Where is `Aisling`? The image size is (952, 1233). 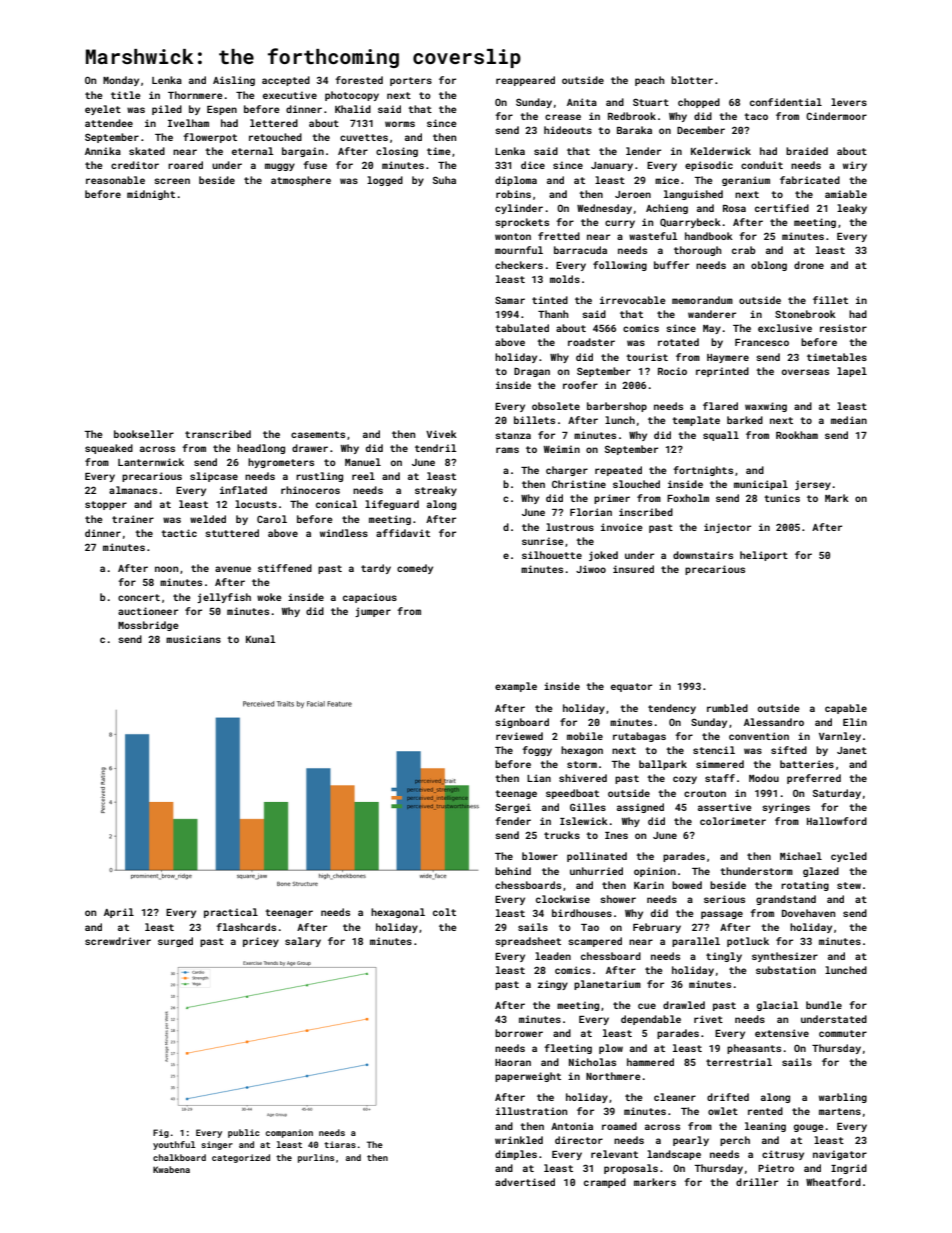 Aisling is located at coordinates (234, 81).
